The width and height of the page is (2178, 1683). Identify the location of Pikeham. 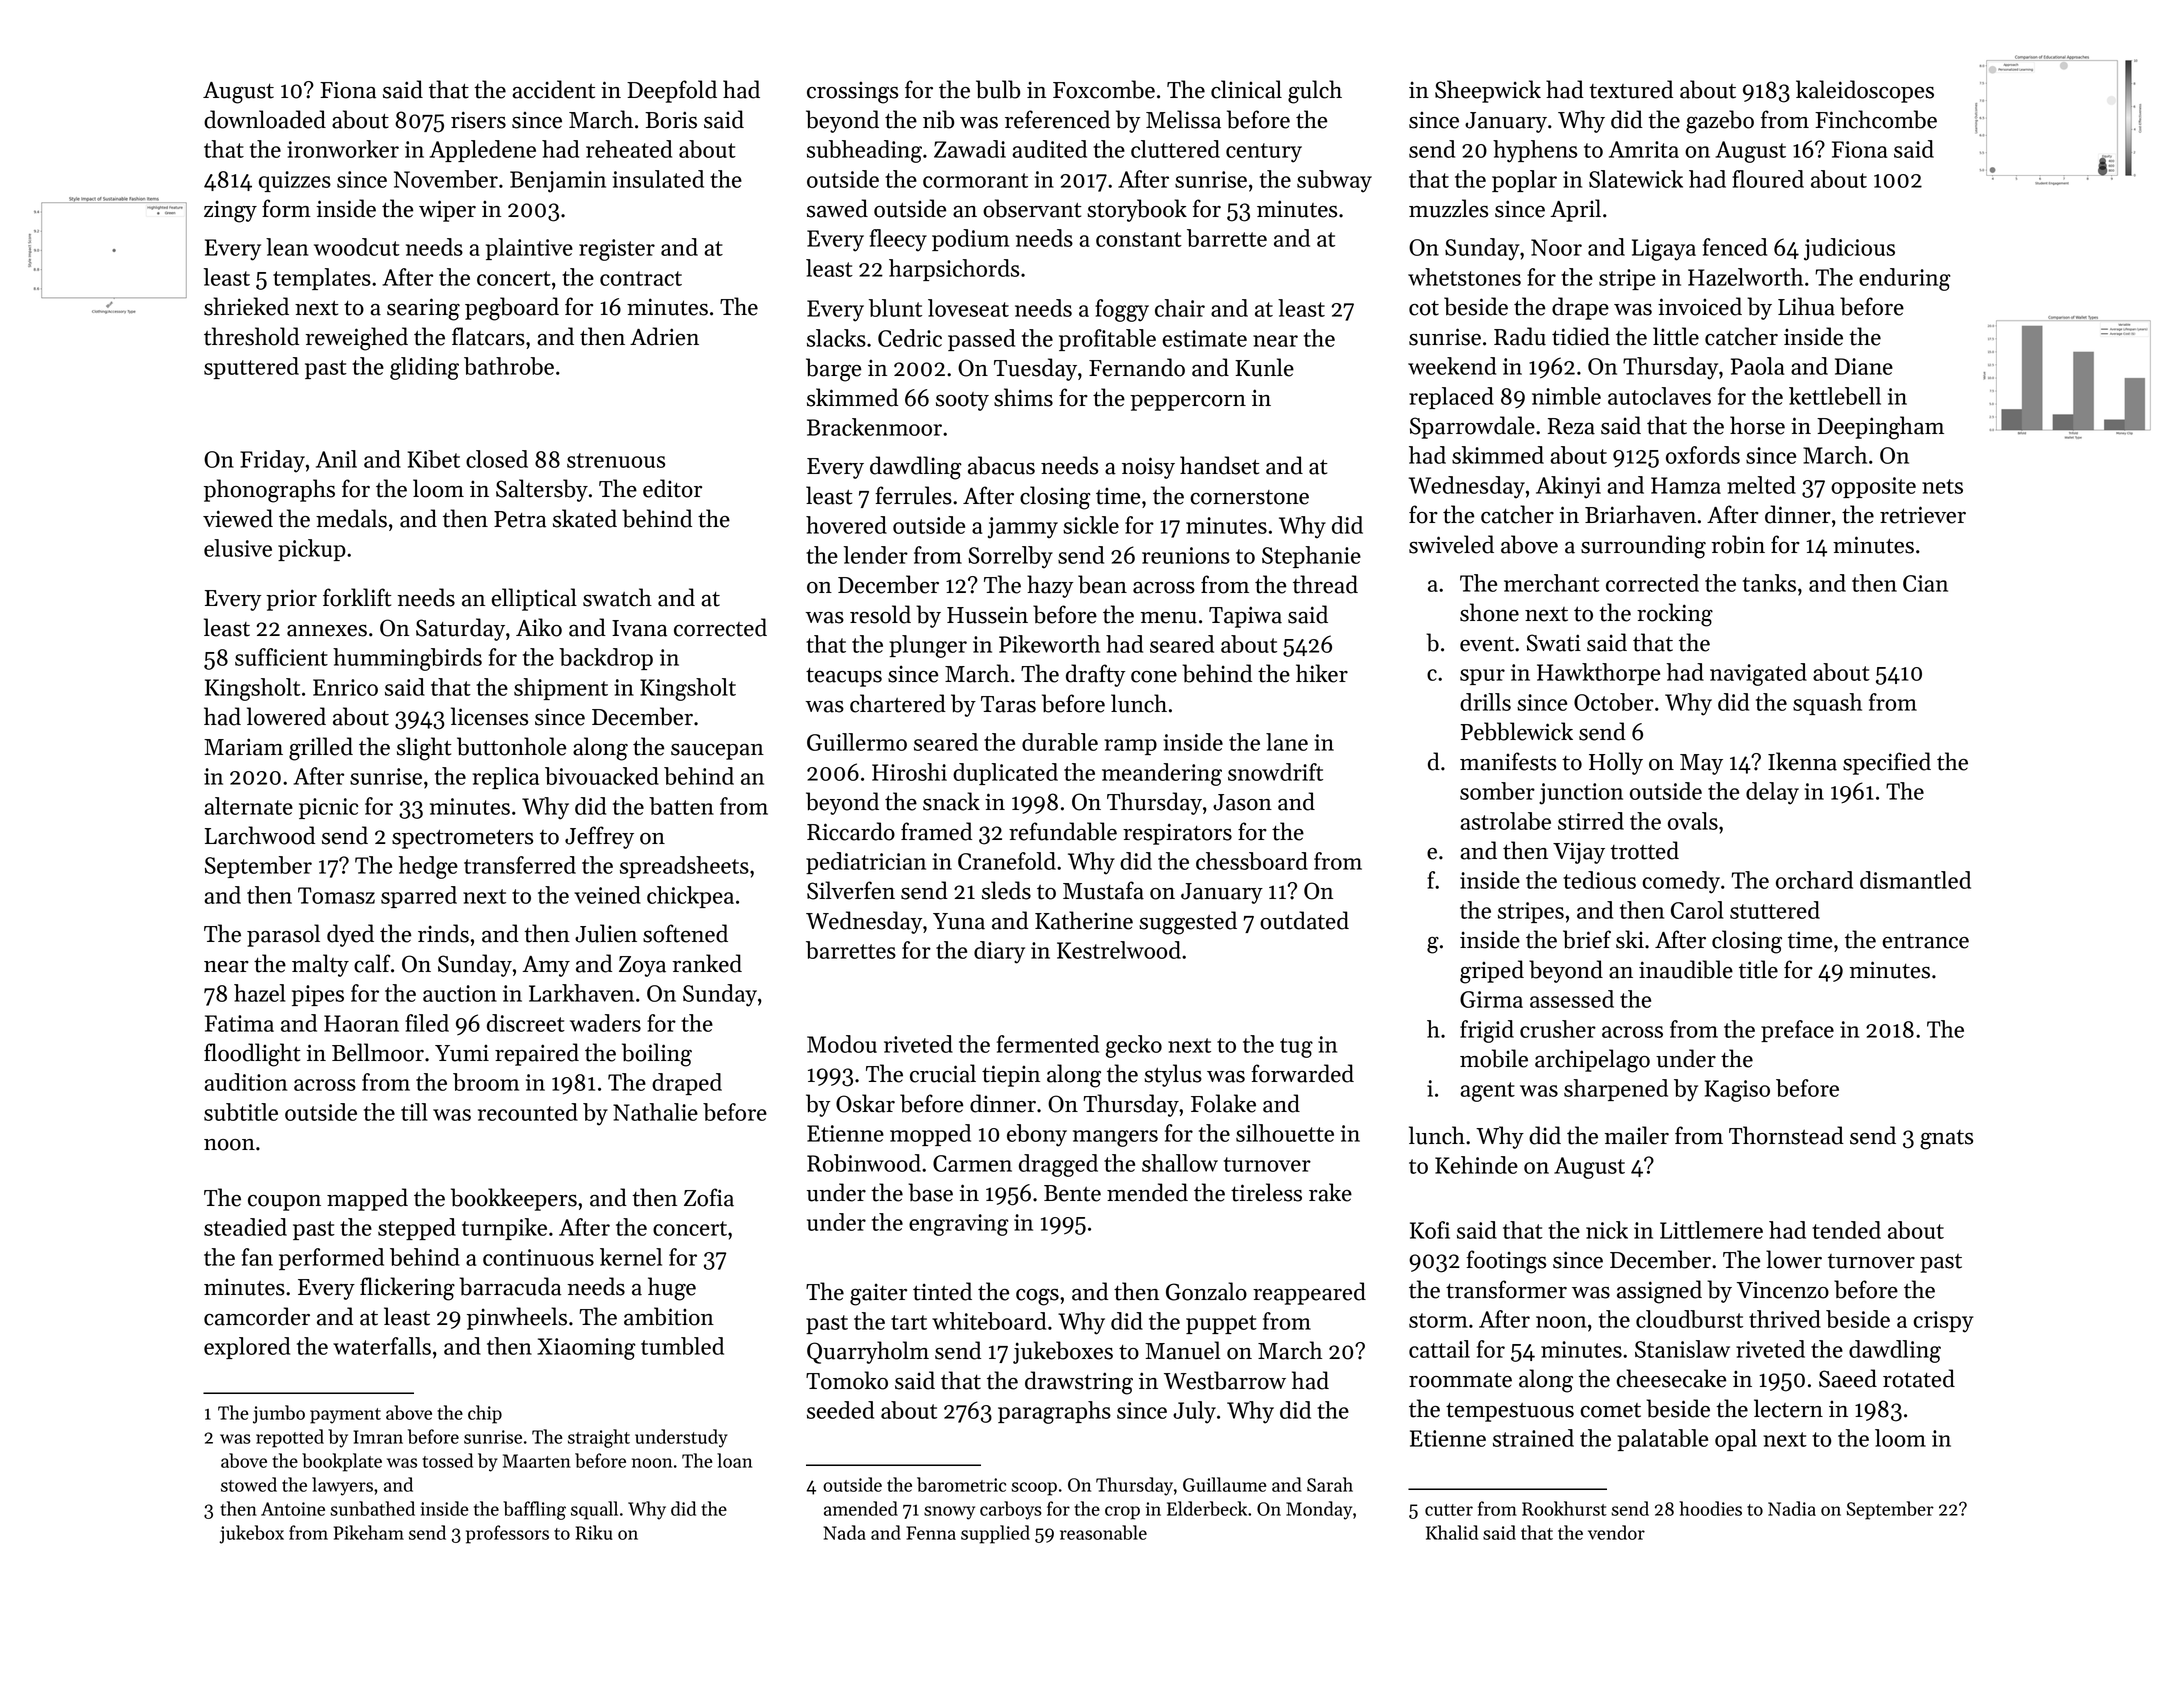
(368, 1532).
